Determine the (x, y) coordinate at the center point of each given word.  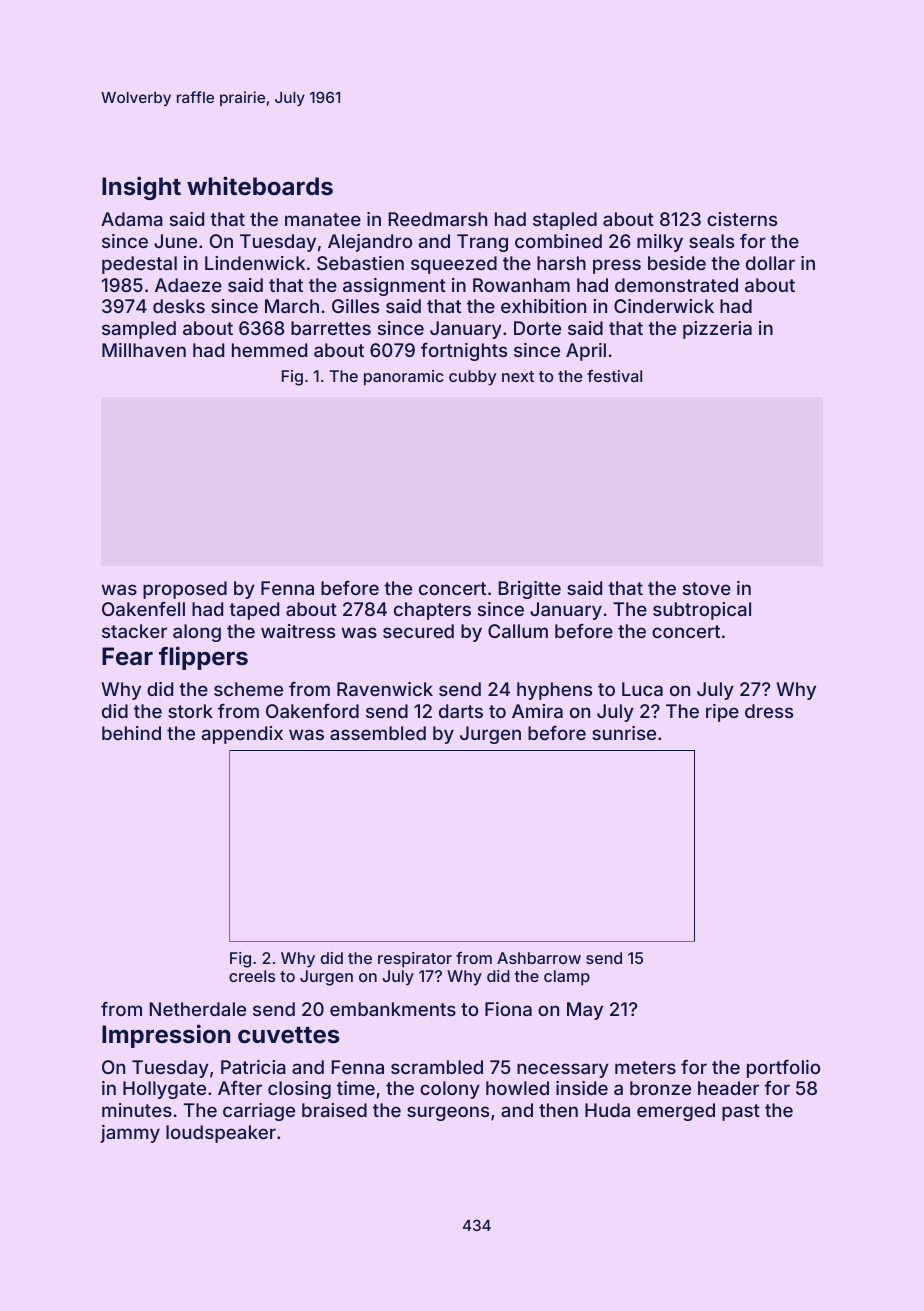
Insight (141, 188)
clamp (567, 978)
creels (252, 976)
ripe (722, 713)
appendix (242, 735)
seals (711, 241)
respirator (415, 960)
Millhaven (144, 350)
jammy (130, 1134)
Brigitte (530, 590)
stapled (565, 221)
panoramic (404, 378)
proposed (185, 590)
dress (769, 711)
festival (614, 376)
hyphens (554, 691)
